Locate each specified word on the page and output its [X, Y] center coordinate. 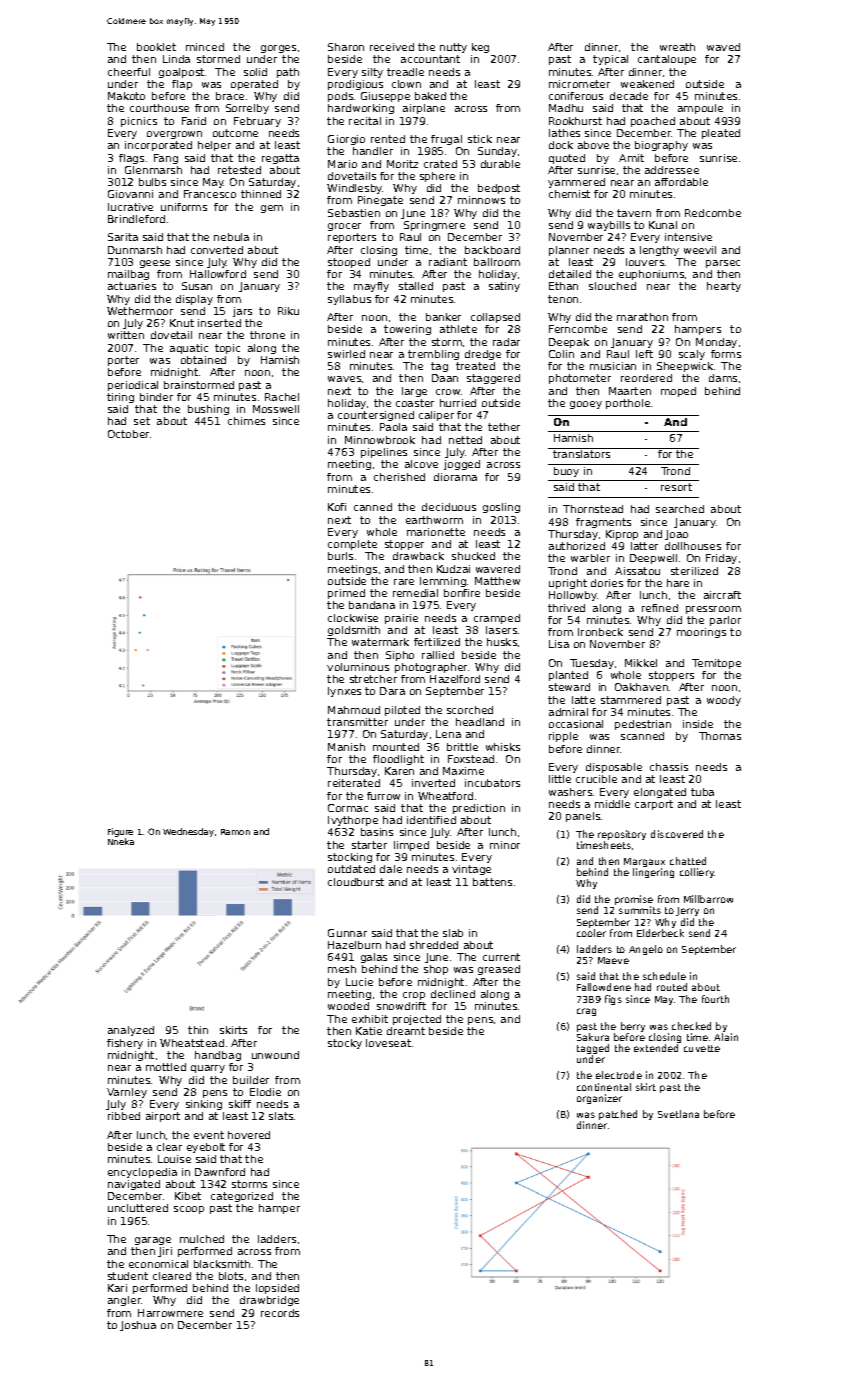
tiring [120, 398]
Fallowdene [604, 987]
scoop [189, 1210]
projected [417, 1020]
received [392, 47]
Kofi [337, 507]
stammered [631, 700]
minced [205, 47]
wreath [677, 47]
